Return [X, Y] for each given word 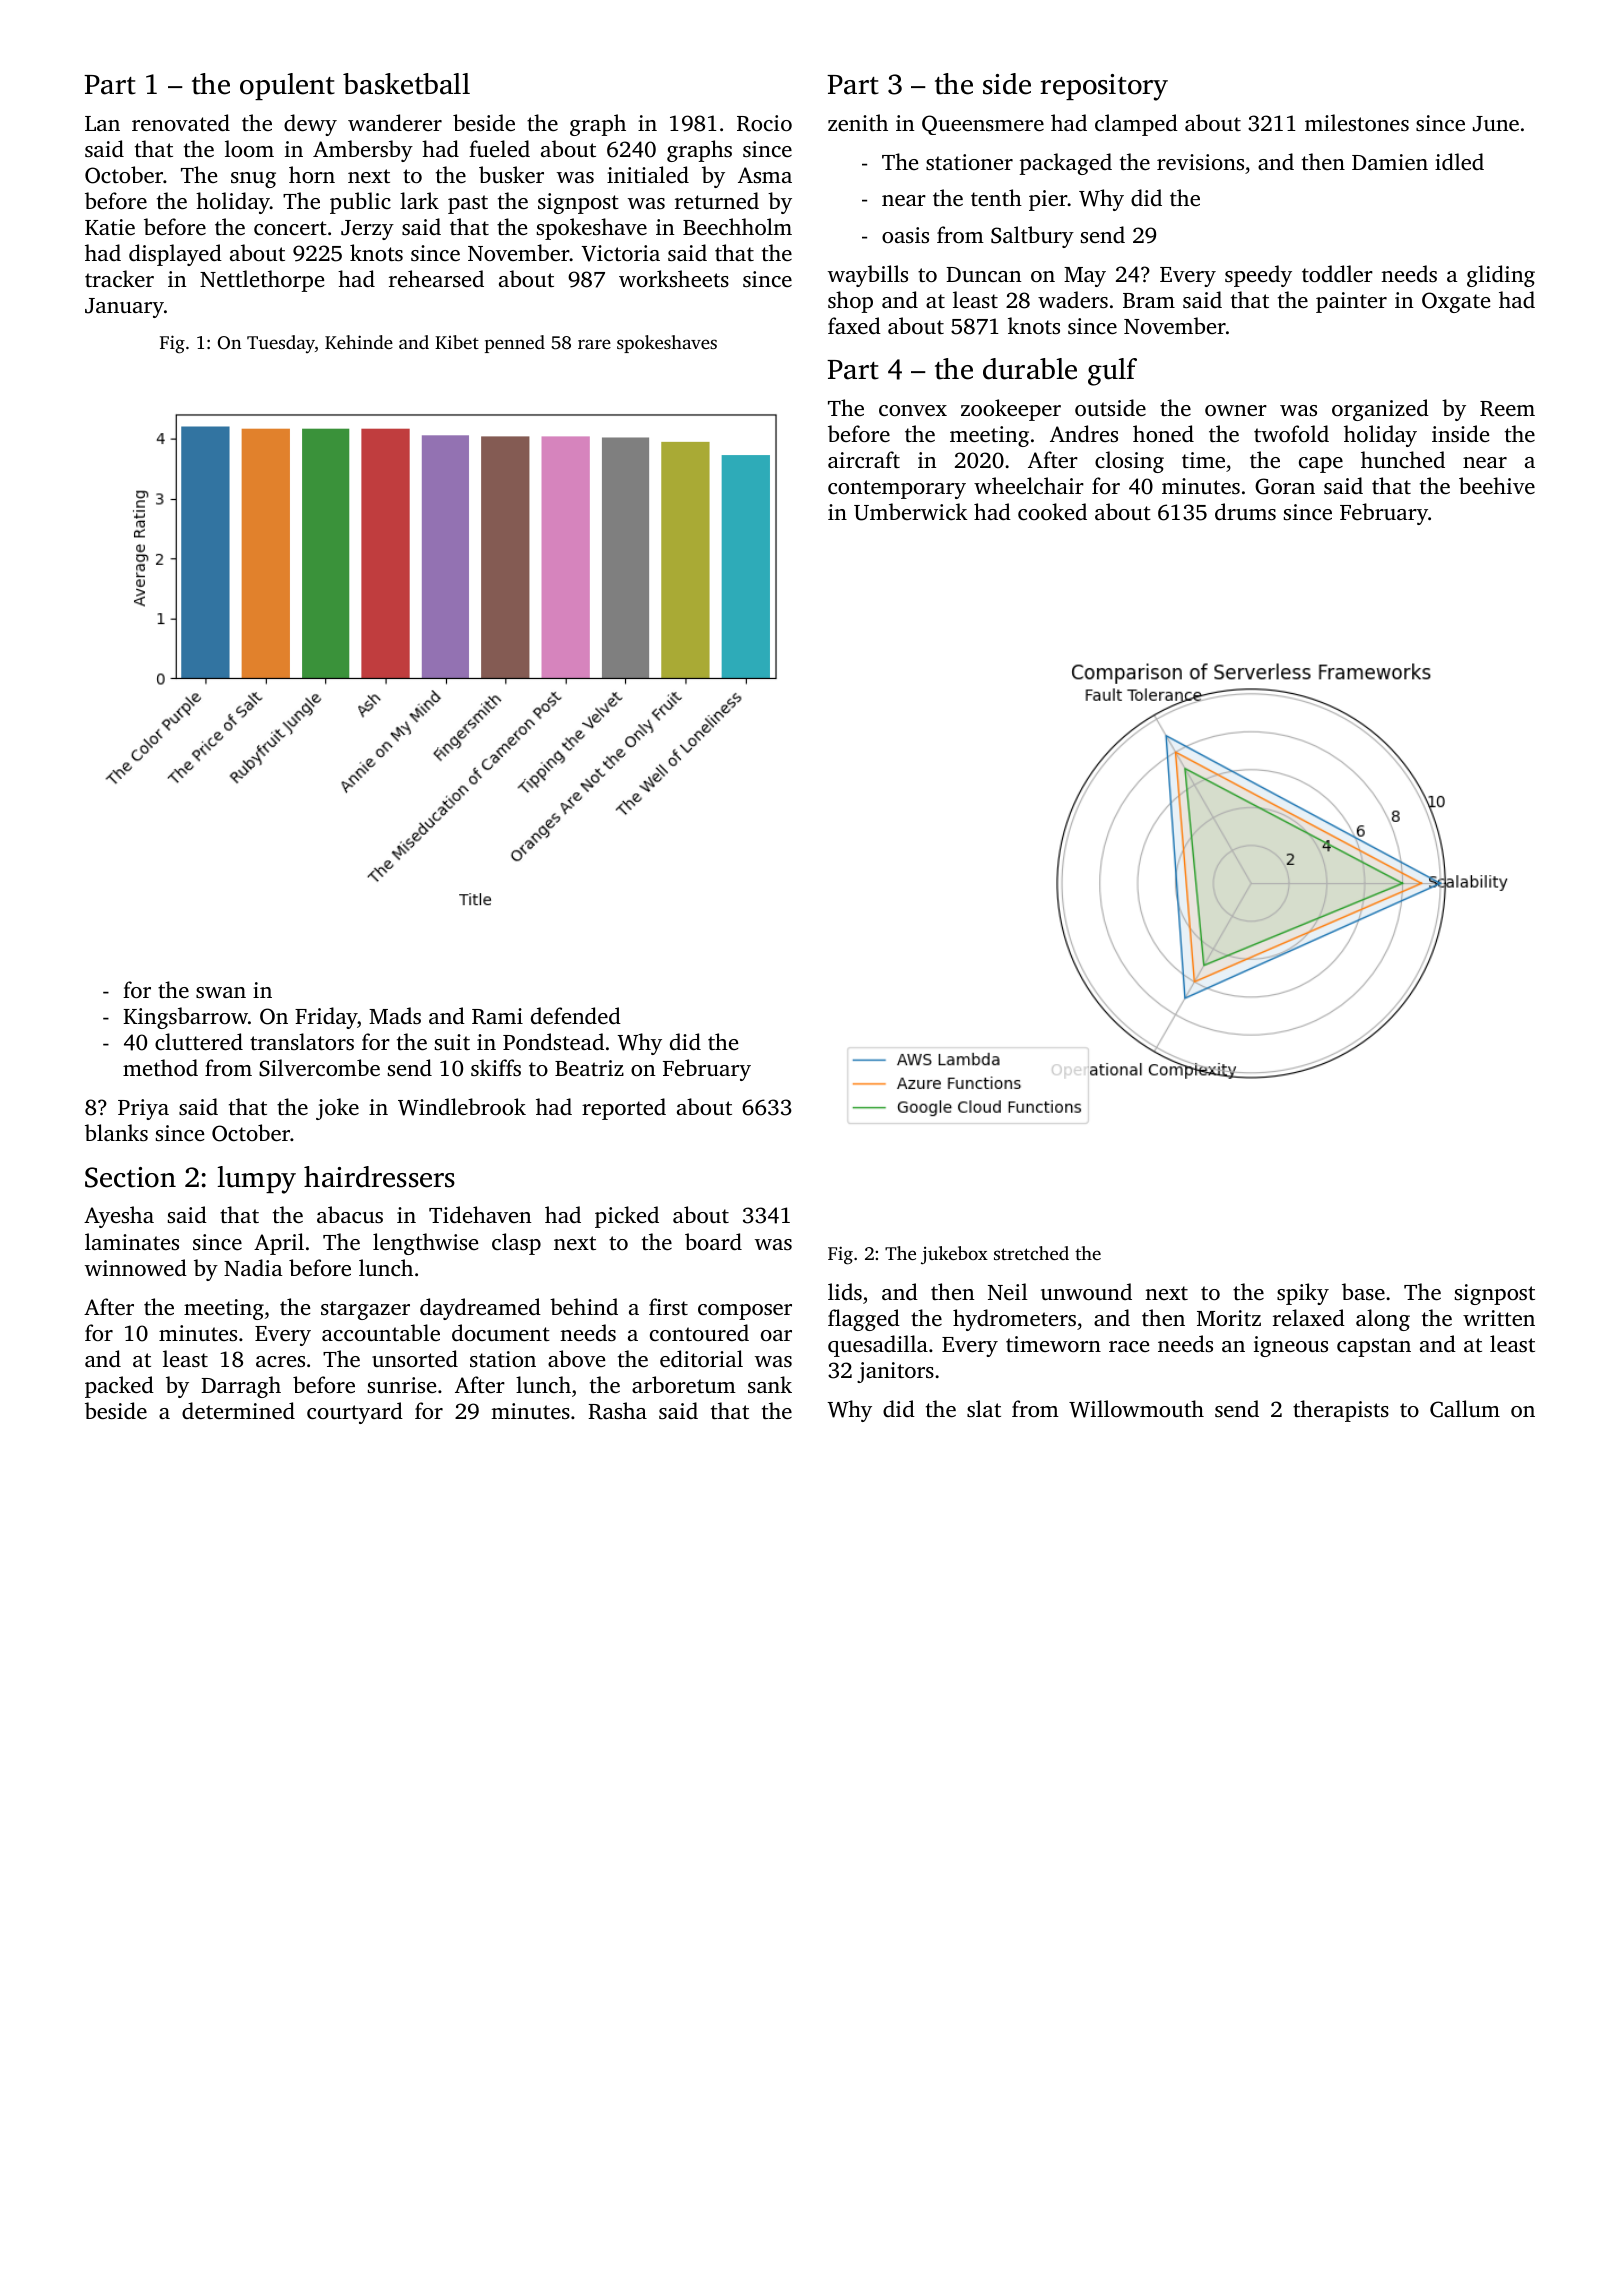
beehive [1497, 485]
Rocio [764, 123]
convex [913, 410]
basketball [406, 84]
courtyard [355, 1413]
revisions [1200, 162]
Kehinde [359, 342]
